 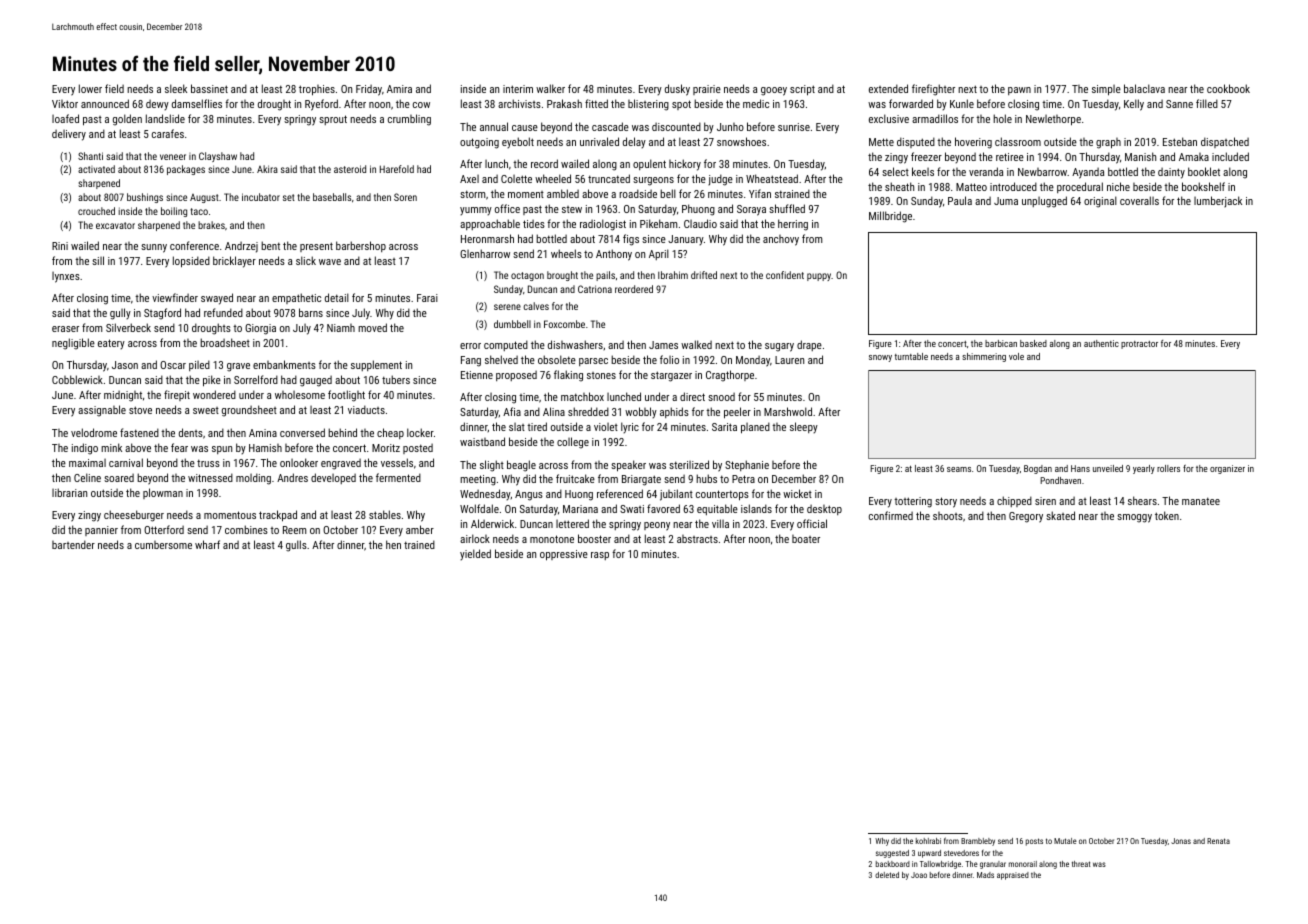 I want to click on lower, so click(x=90, y=88).
